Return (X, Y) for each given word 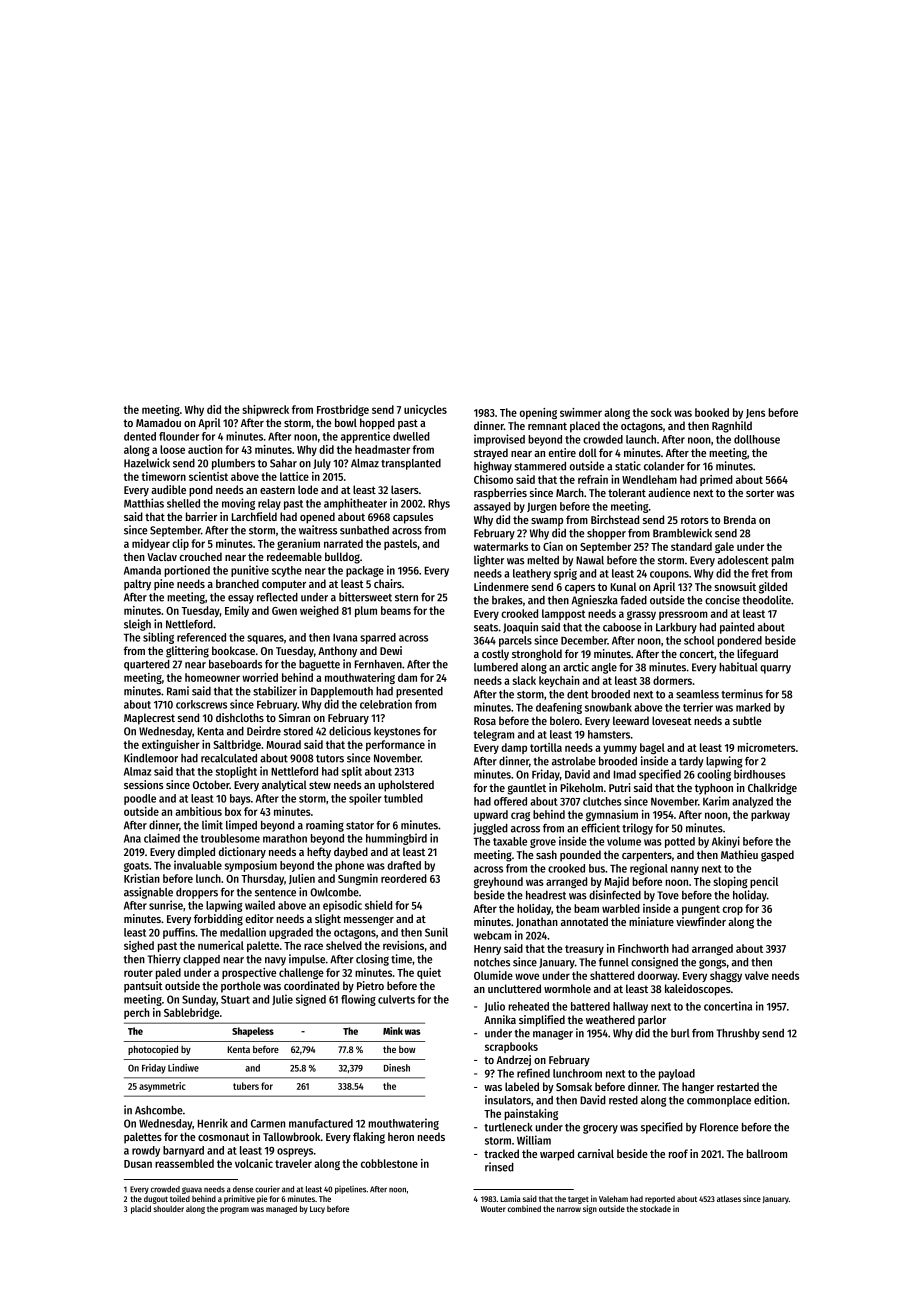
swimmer (581, 412)
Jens (755, 414)
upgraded (291, 933)
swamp (547, 522)
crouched (201, 556)
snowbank (608, 707)
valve (757, 975)
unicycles (425, 410)
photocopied (153, 1050)
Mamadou (158, 422)
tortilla (546, 747)
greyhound (498, 882)
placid (141, 1209)
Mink (393, 1031)
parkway (770, 815)
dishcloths (240, 717)
